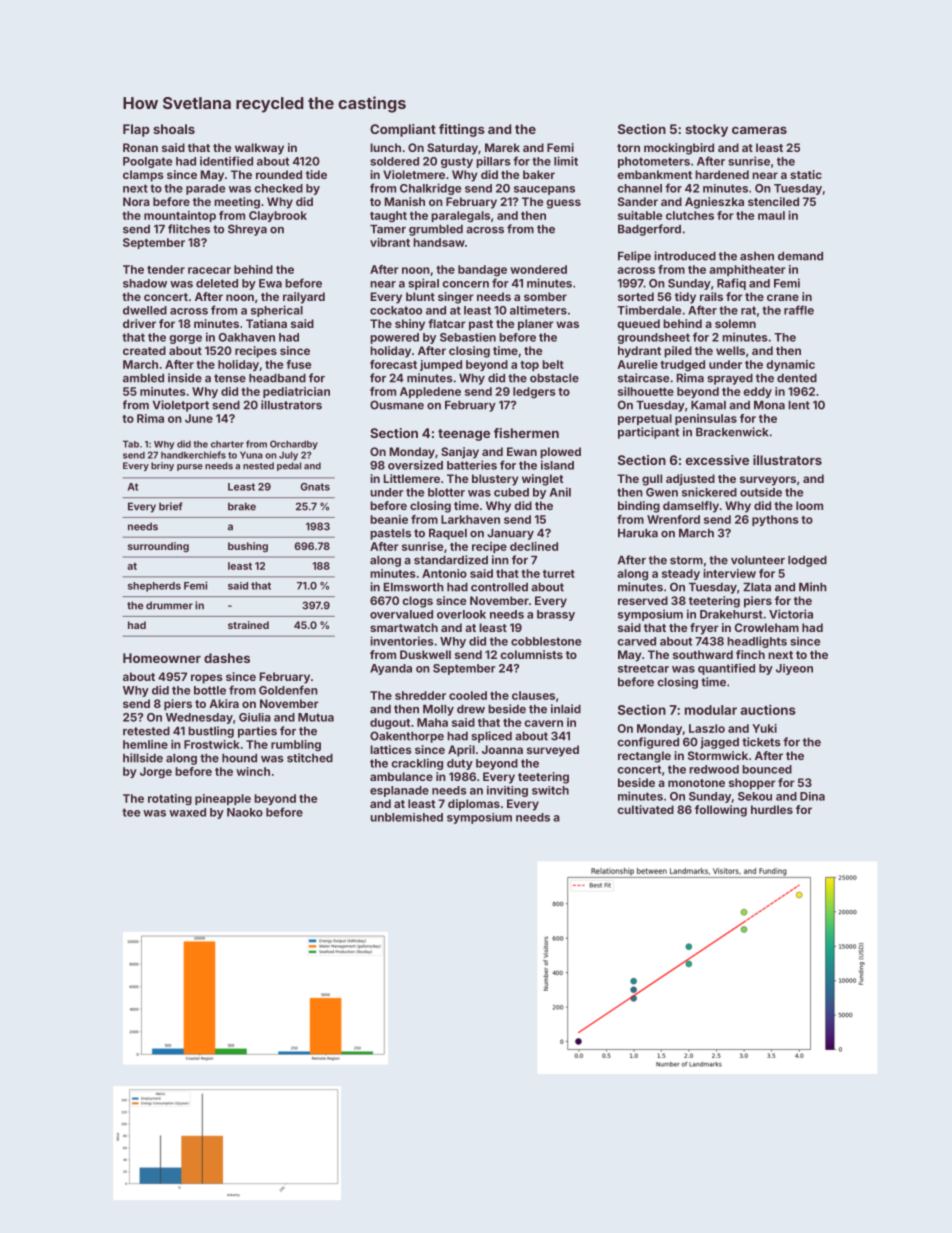 Image resolution: width=952 pixels, height=1233 pixels. Describe the element at coordinates (190, 467) in the screenshot. I see `purse` at that location.
